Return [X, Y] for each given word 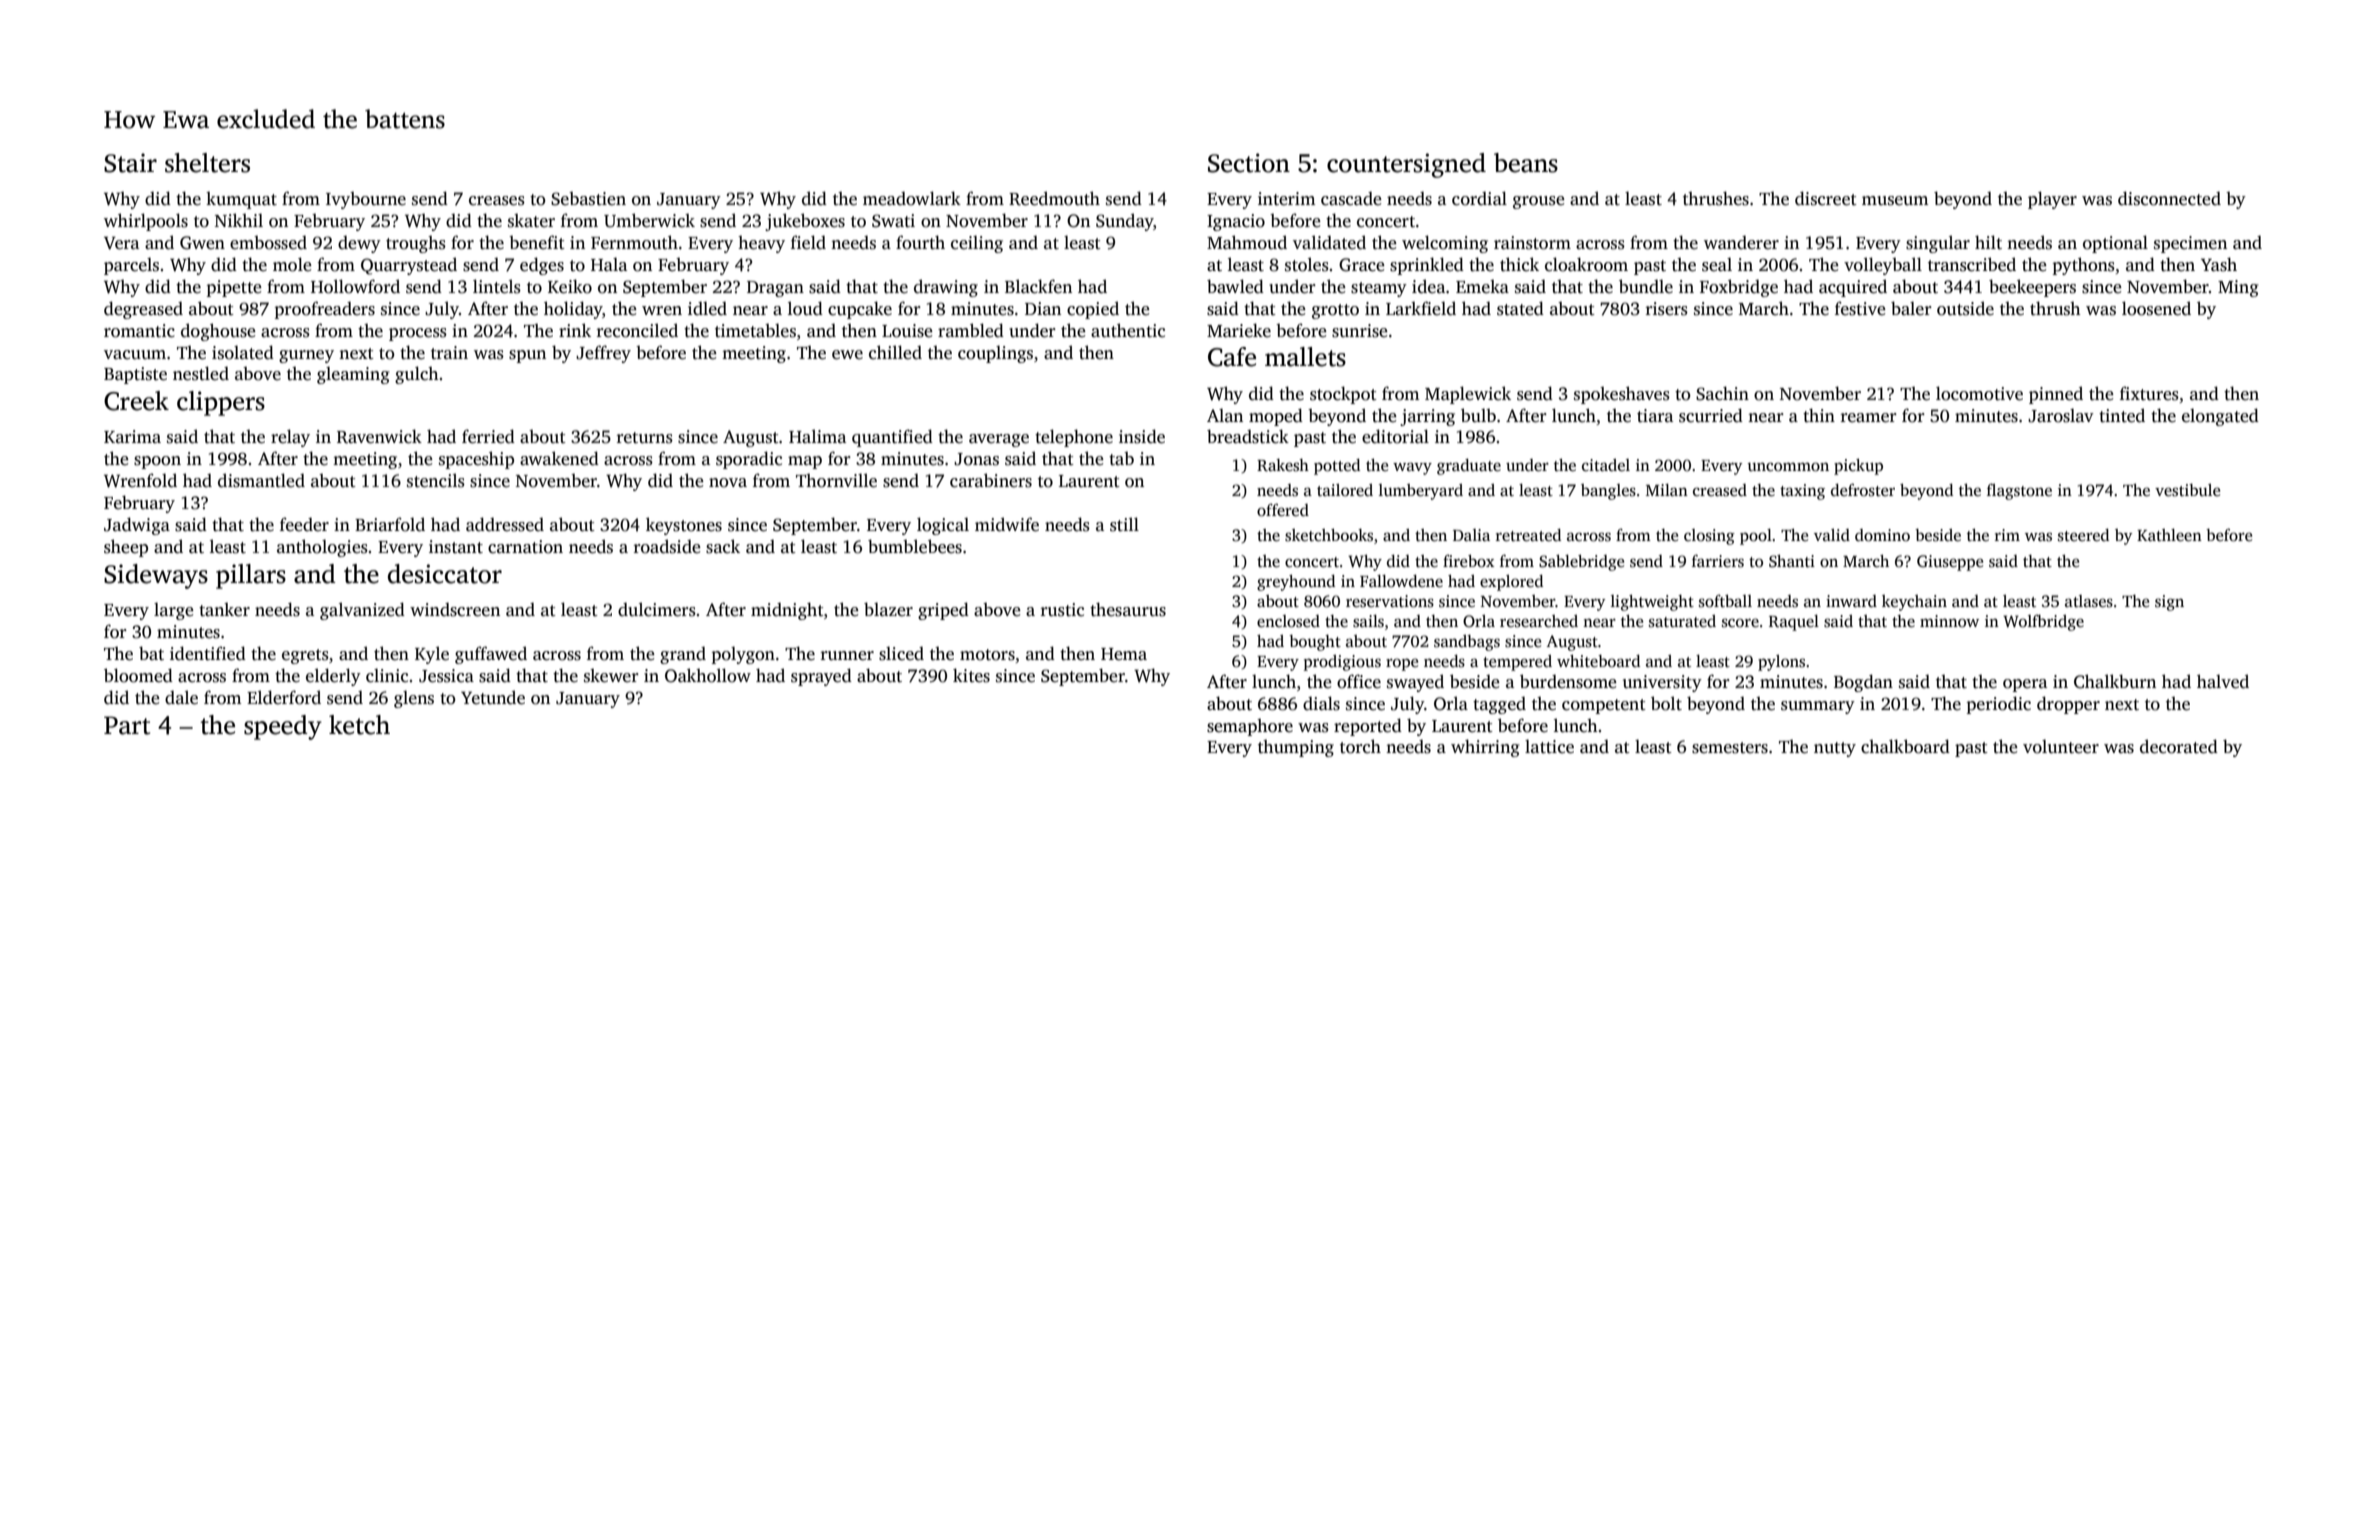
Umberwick [649, 220]
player [2052, 200]
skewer [611, 676]
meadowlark [912, 198]
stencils [436, 480]
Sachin [1722, 393]
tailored [1345, 490]
